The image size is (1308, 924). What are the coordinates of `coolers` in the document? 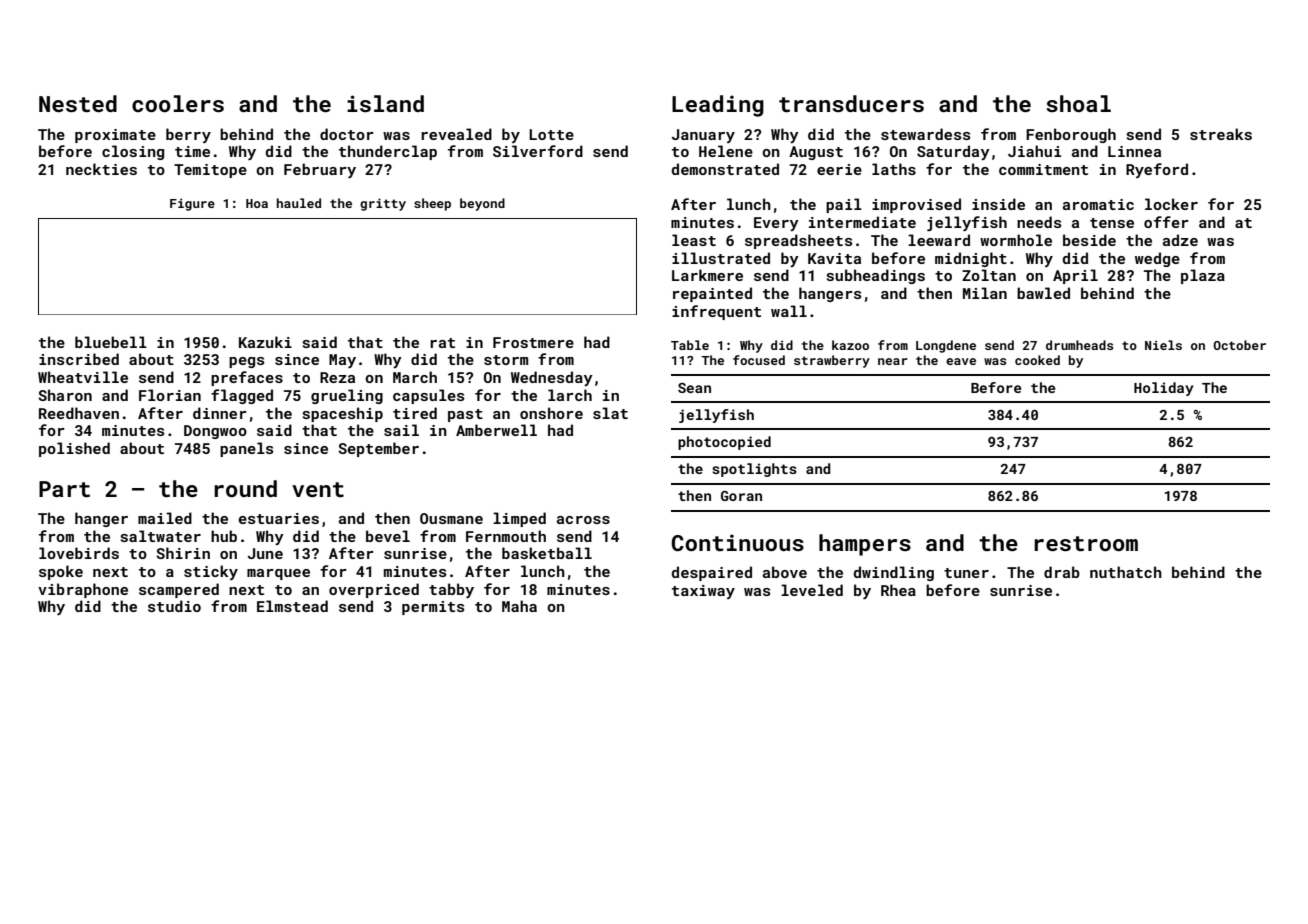 It's located at (178, 103).
